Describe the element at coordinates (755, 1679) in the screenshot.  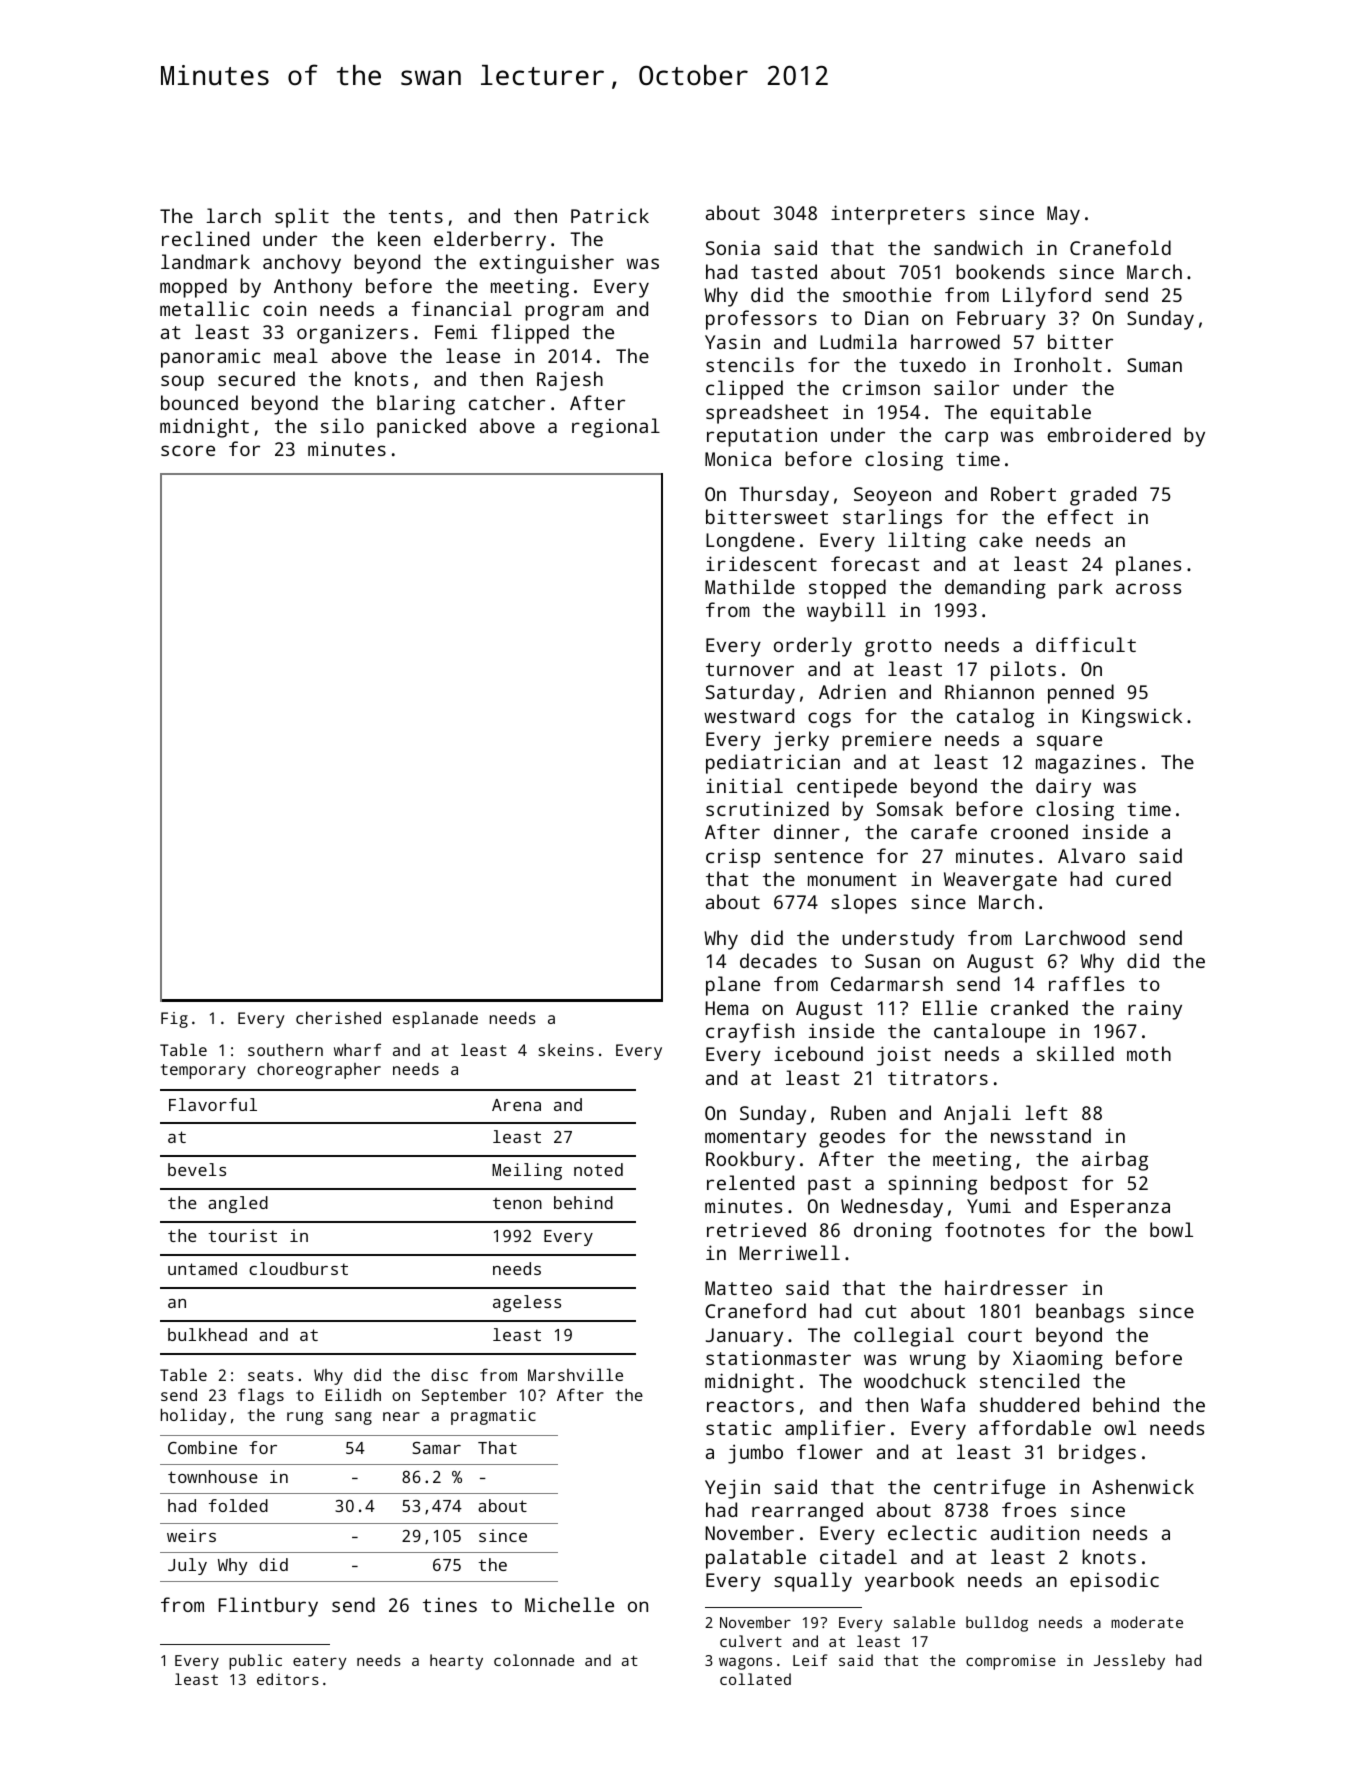
I see `collated` at that location.
